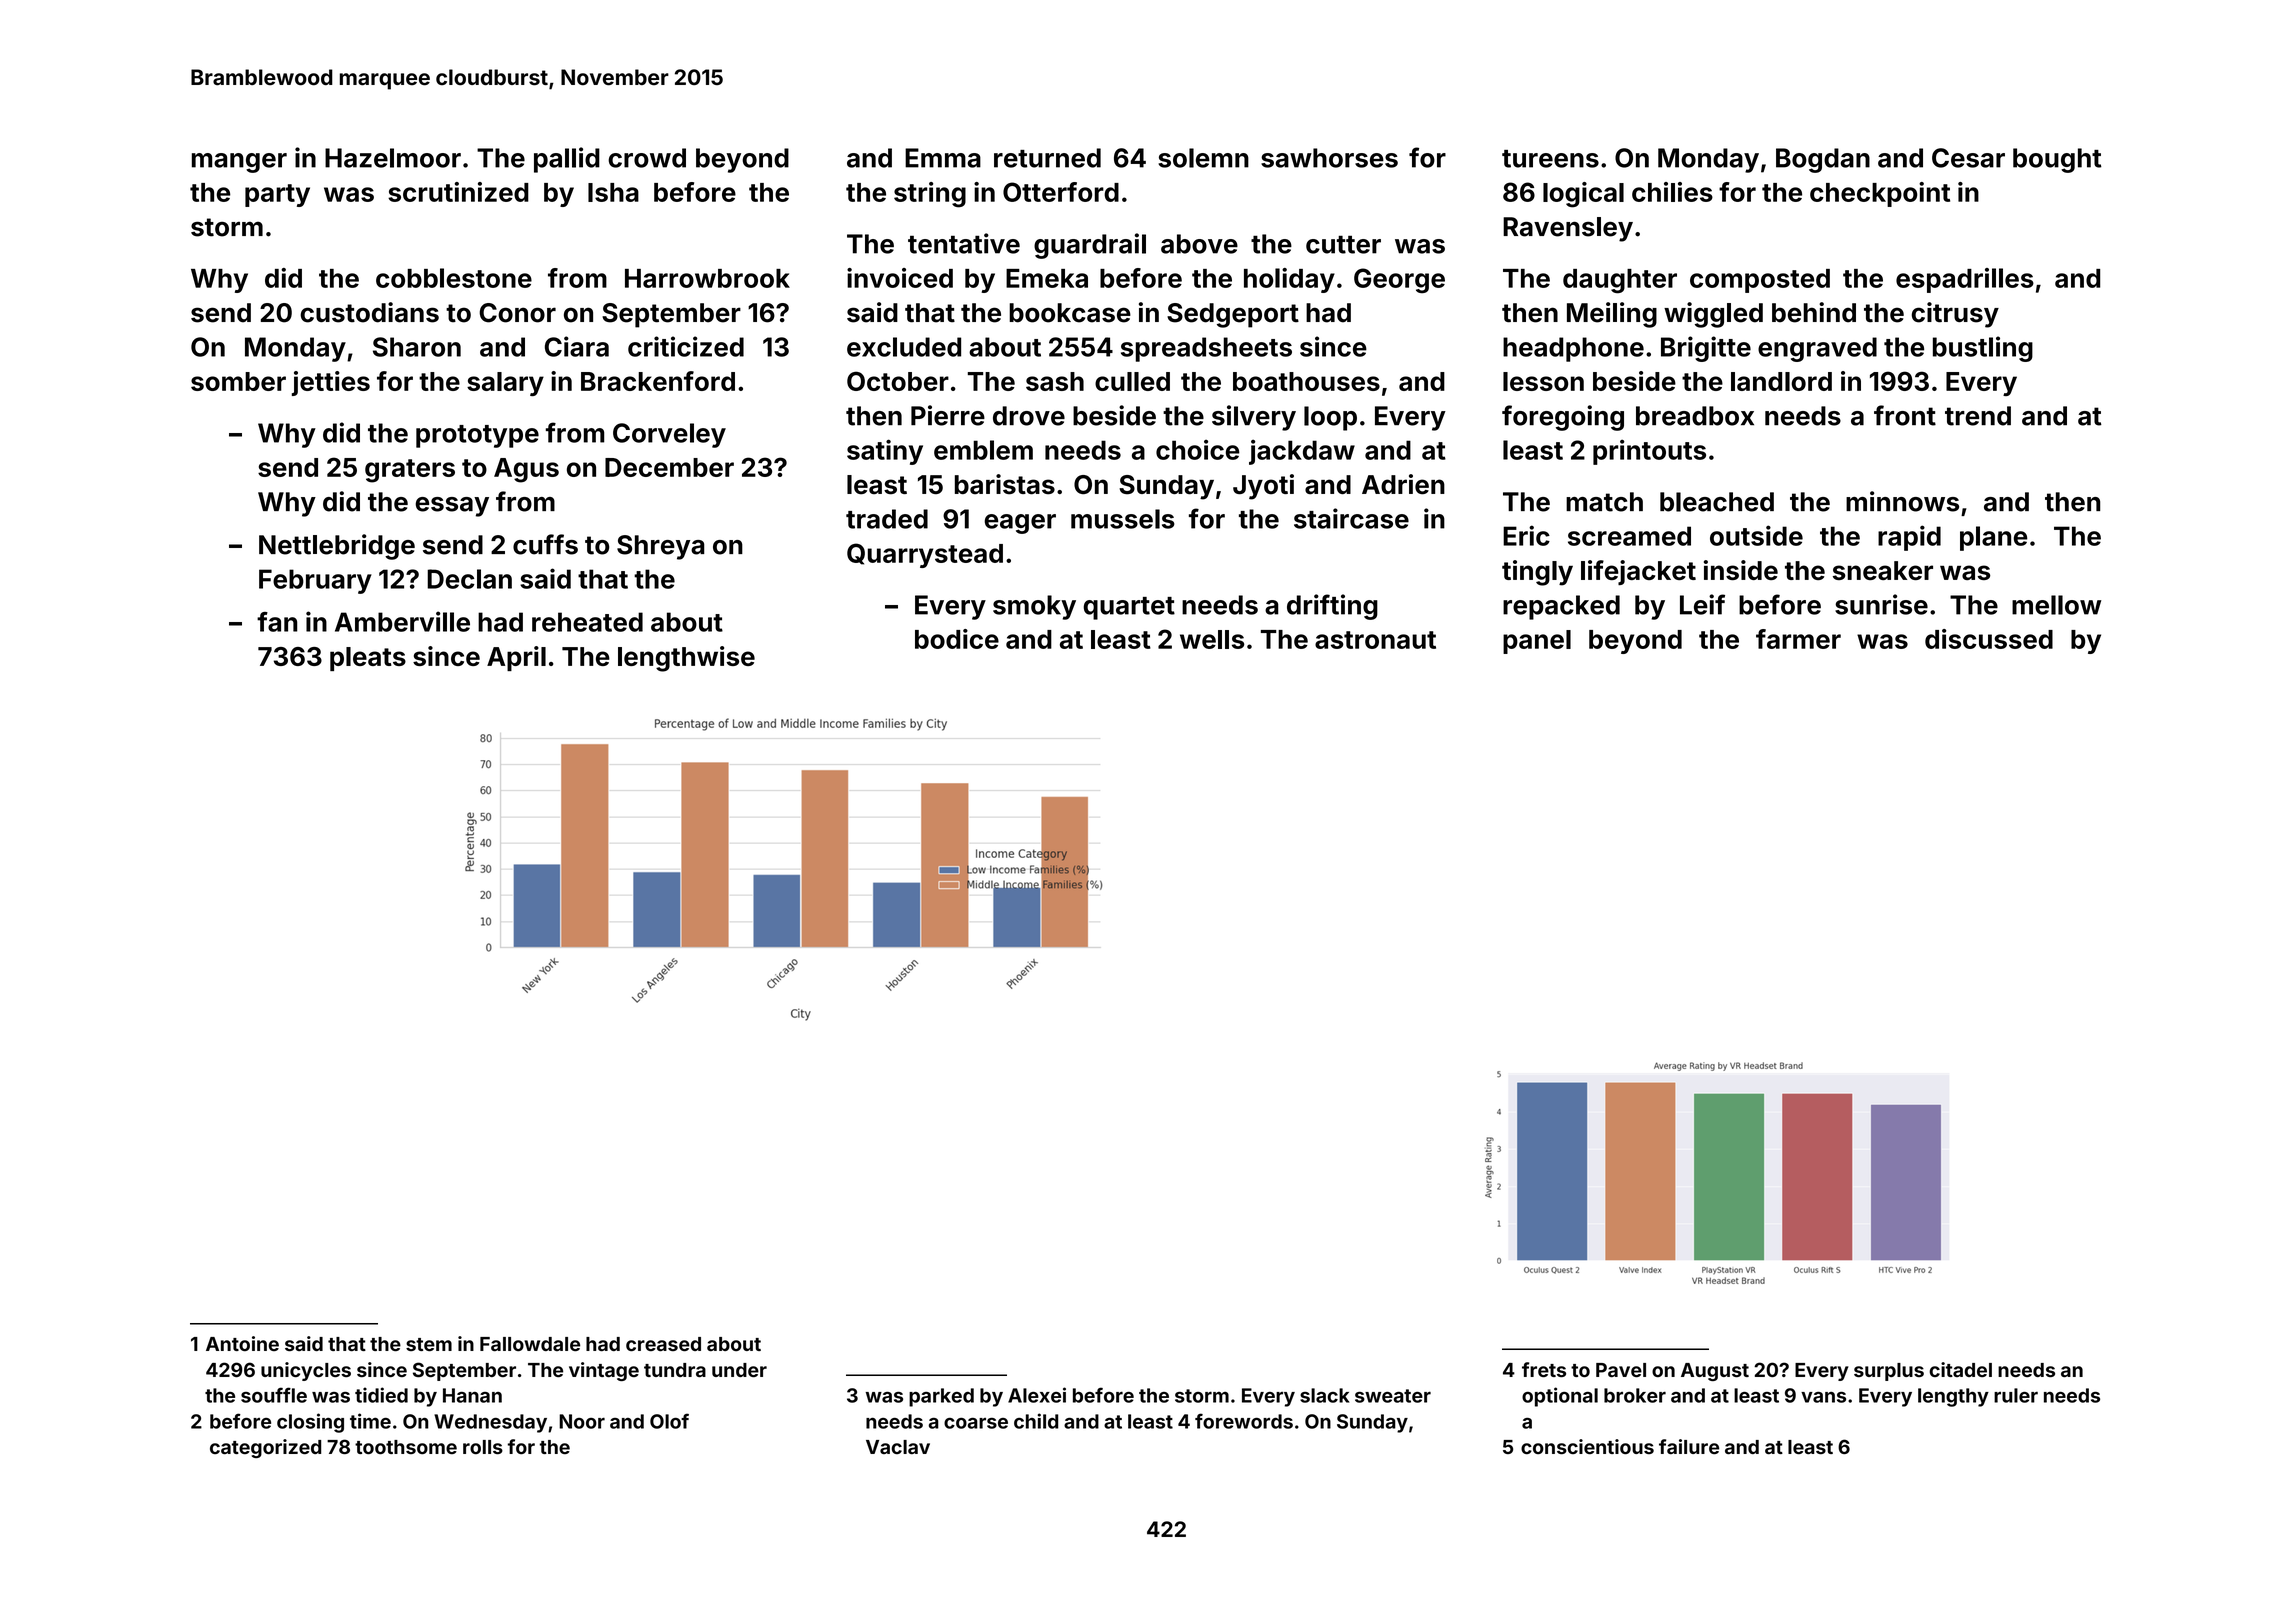 This image has width=2292, height=1620. What do you see at coordinates (567, 160) in the image?
I see `pallid` at bounding box center [567, 160].
